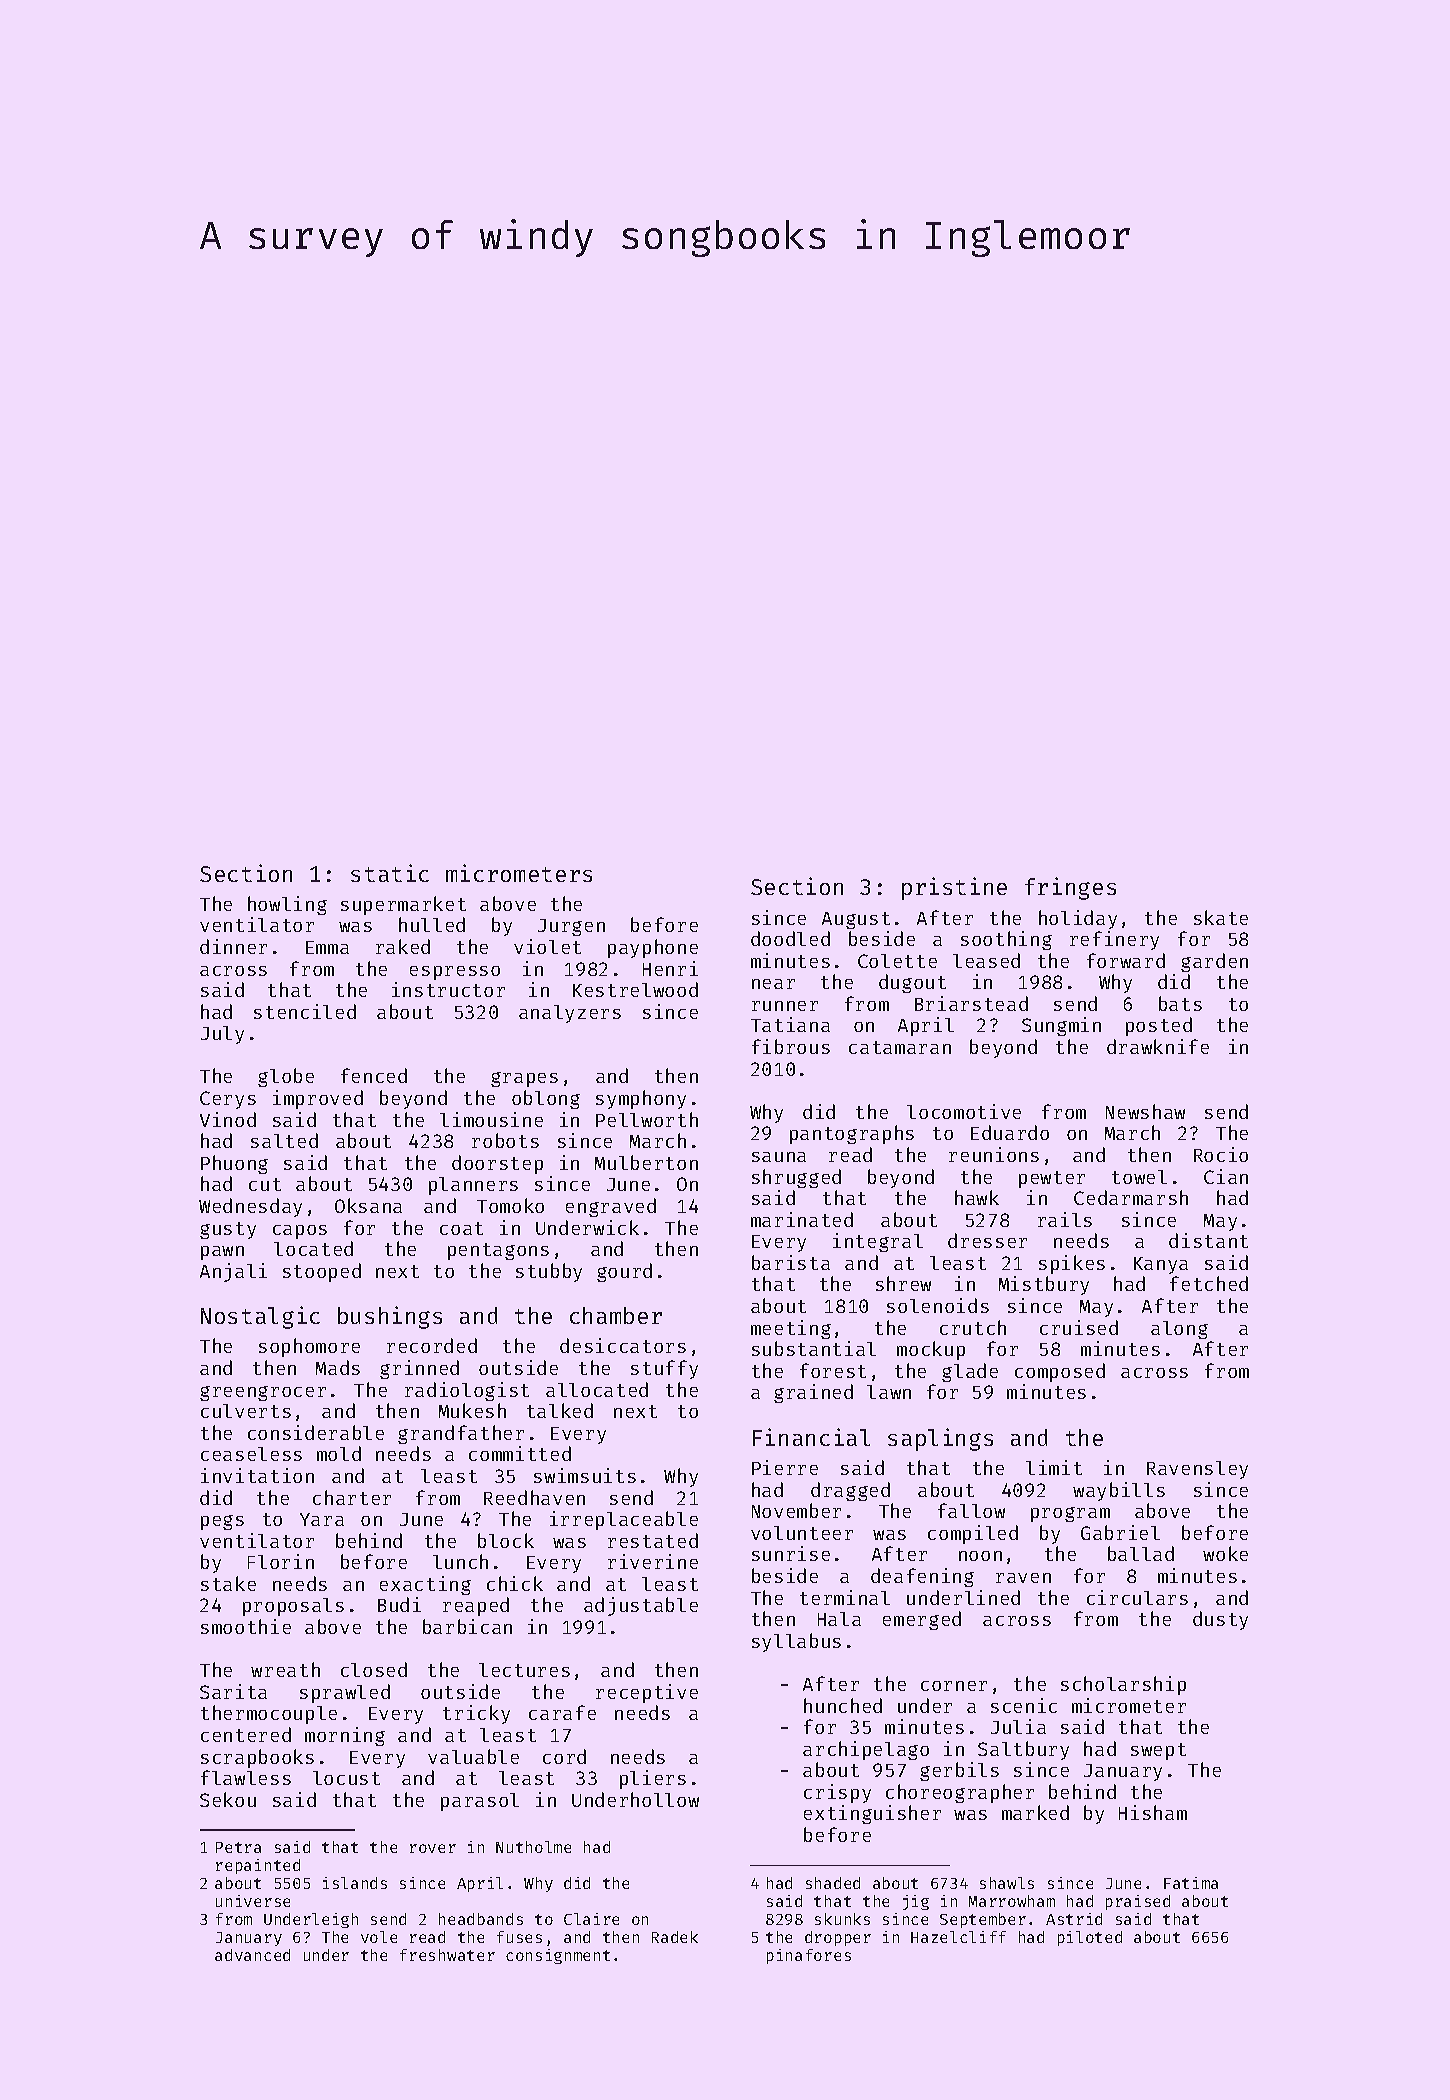 The image size is (1450, 2100). I want to click on pinafores, so click(809, 1956).
